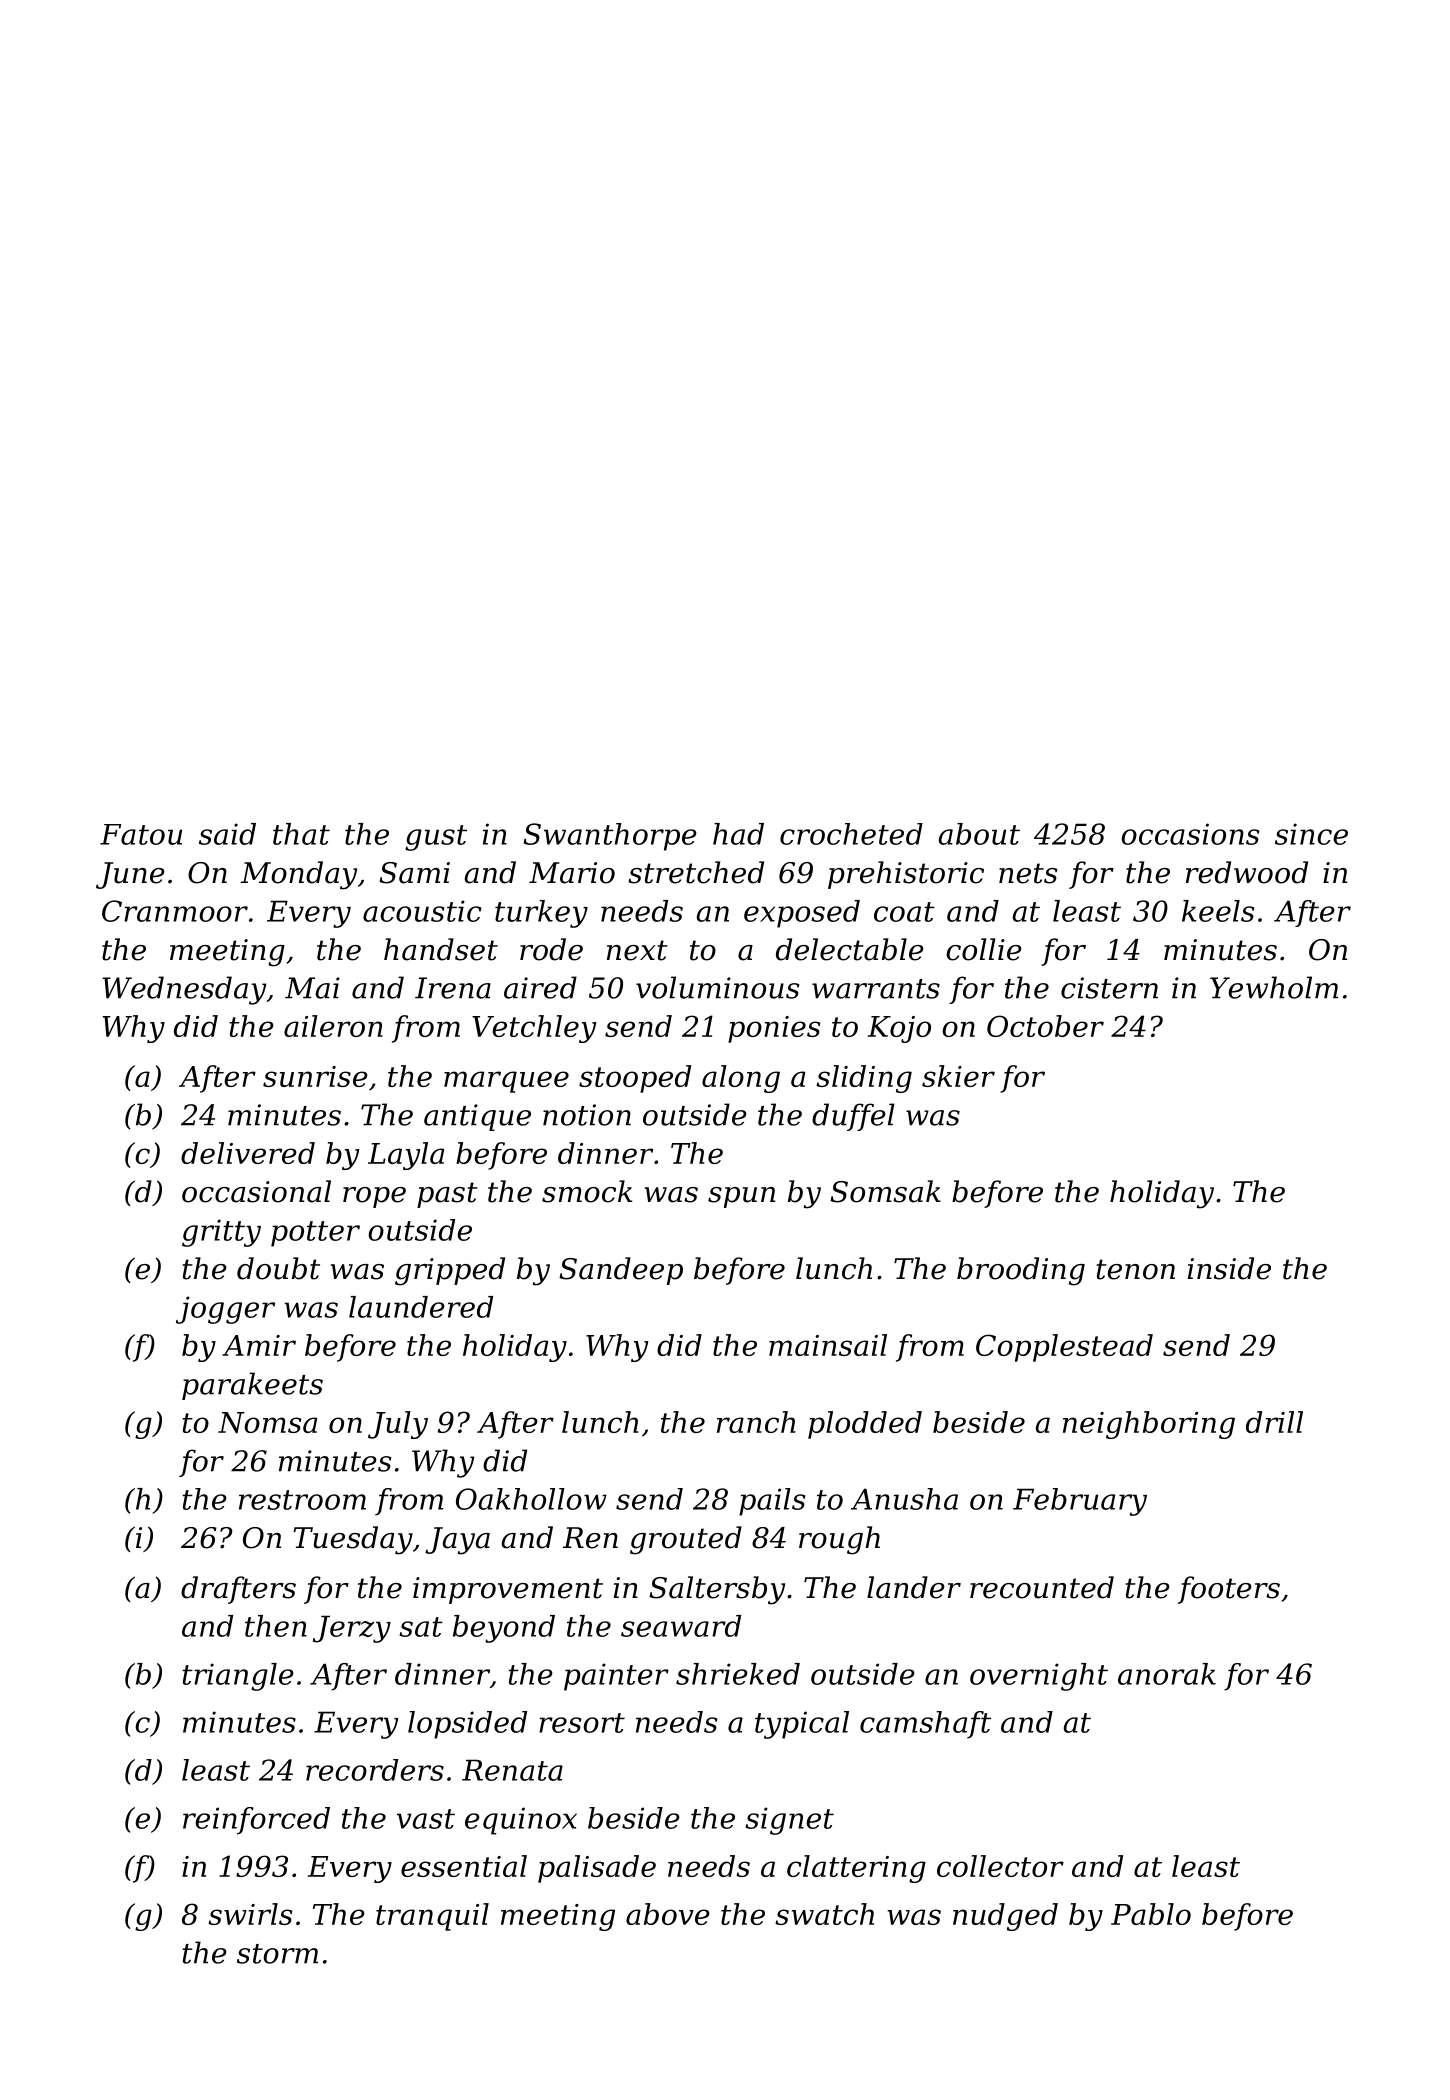  What do you see at coordinates (315, 1076) in the page?
I see `sunrise` at bounding box center [315, 1076].
